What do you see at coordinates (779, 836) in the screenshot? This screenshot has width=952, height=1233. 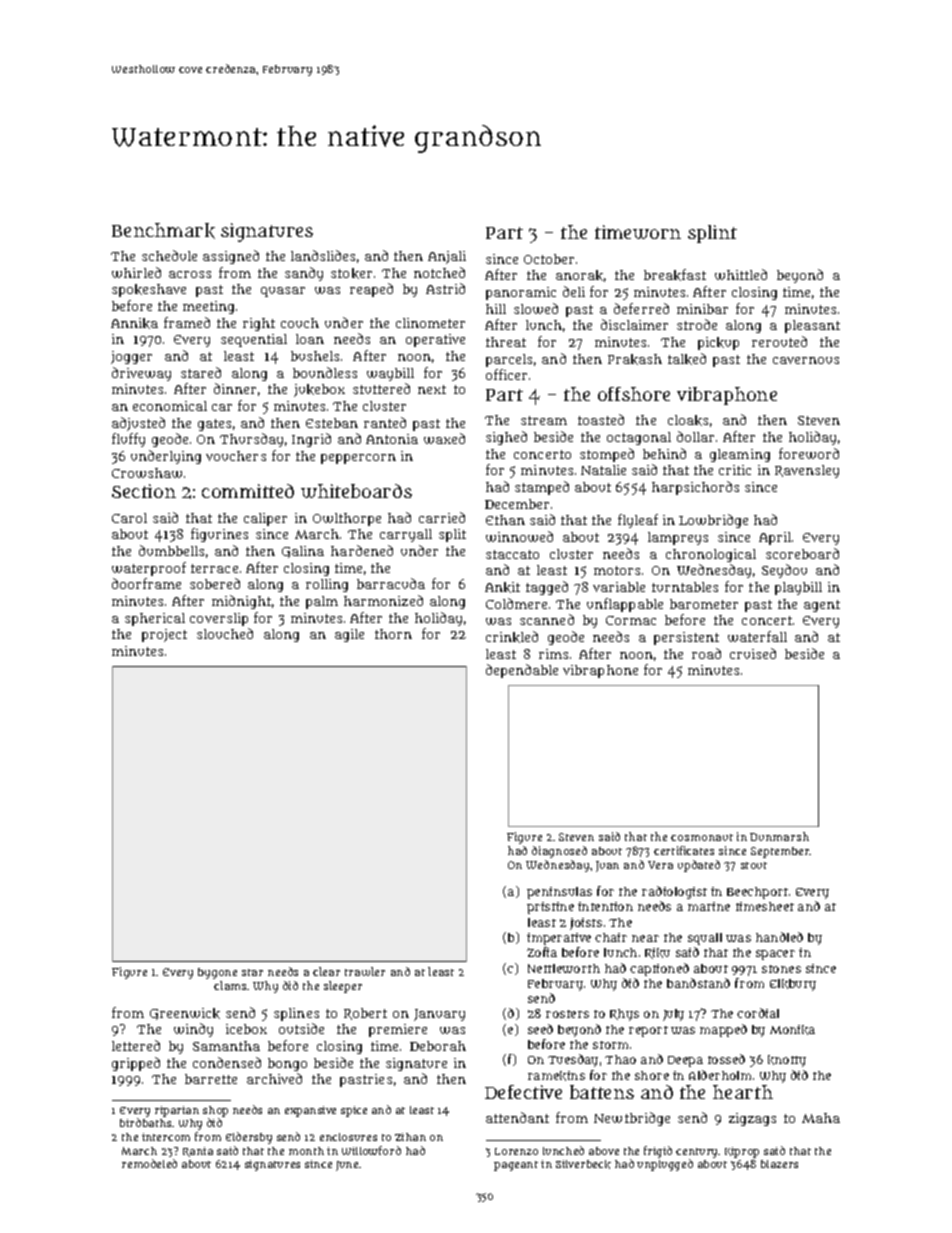 I see `Dunmarsh` at bounding box center [779, 836].
